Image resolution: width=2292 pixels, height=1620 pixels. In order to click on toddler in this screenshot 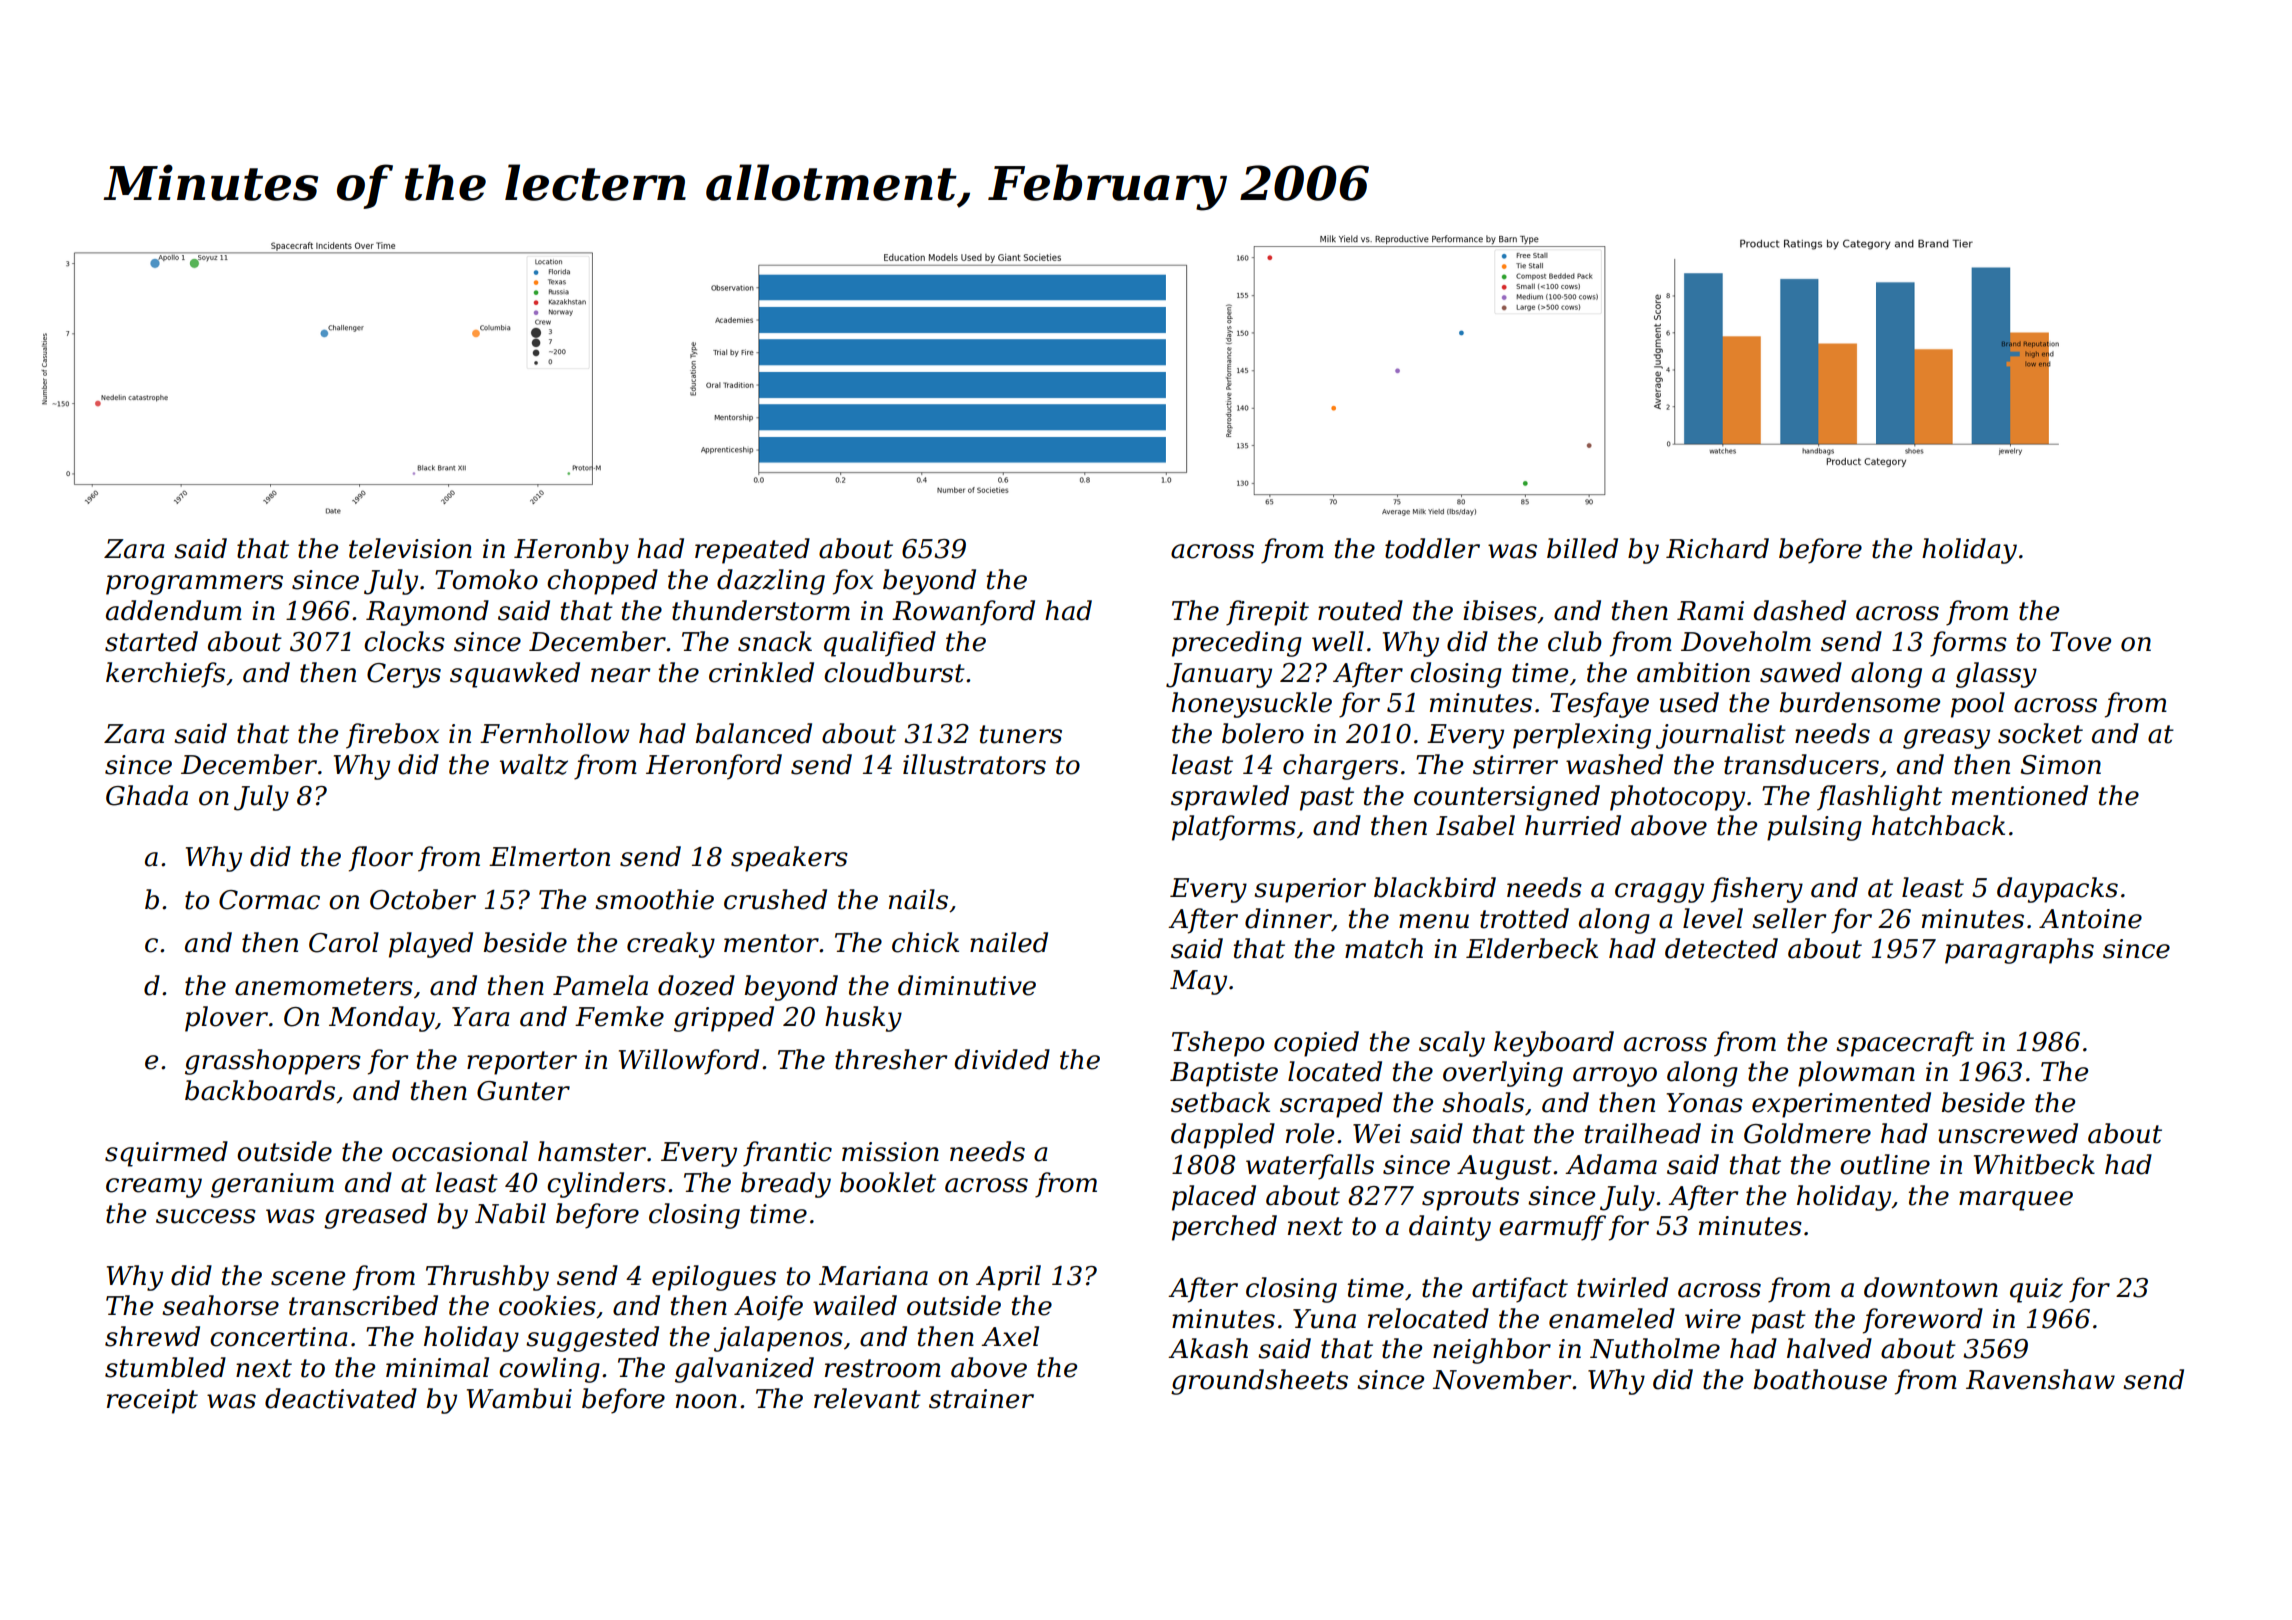, I will do `click(1432, 548)`.
